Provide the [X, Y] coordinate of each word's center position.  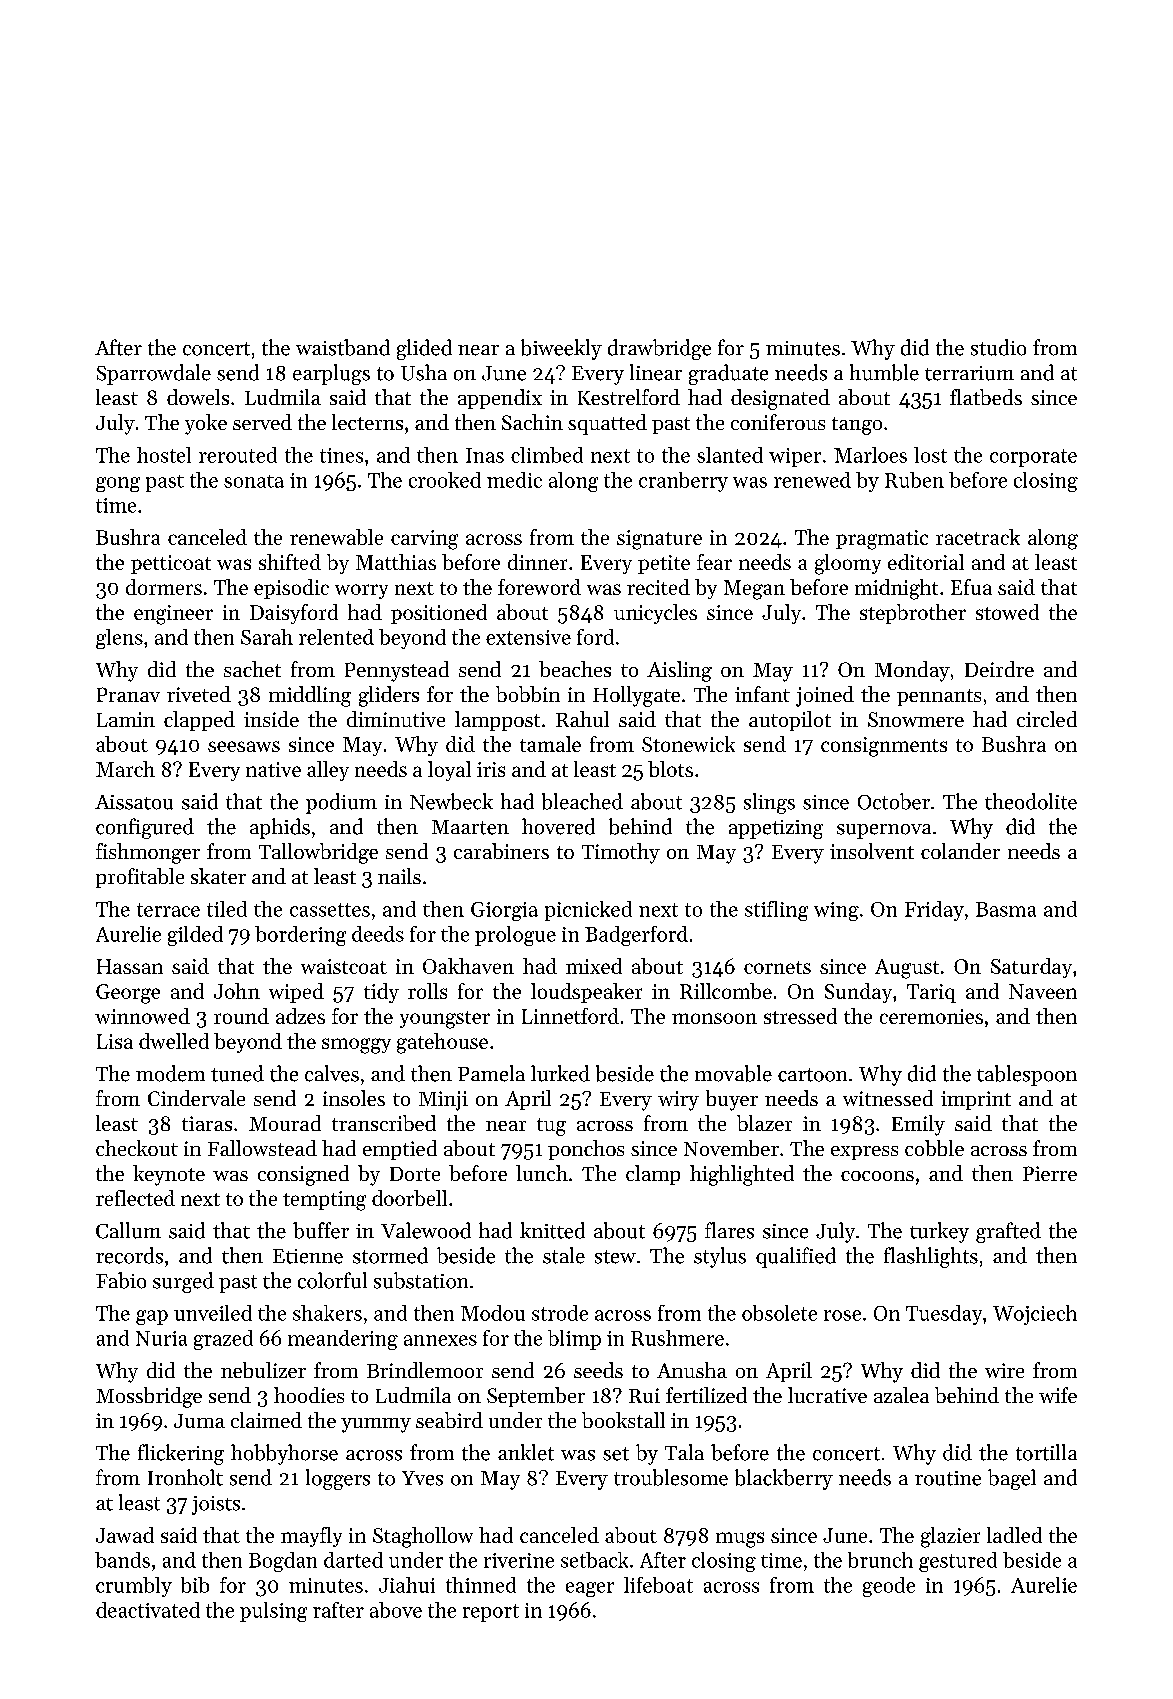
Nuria [161, 1338]
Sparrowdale [154, 374]
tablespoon [1027, 1075]
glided [424, 349]
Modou [493, 1313]
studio [998, 347]
